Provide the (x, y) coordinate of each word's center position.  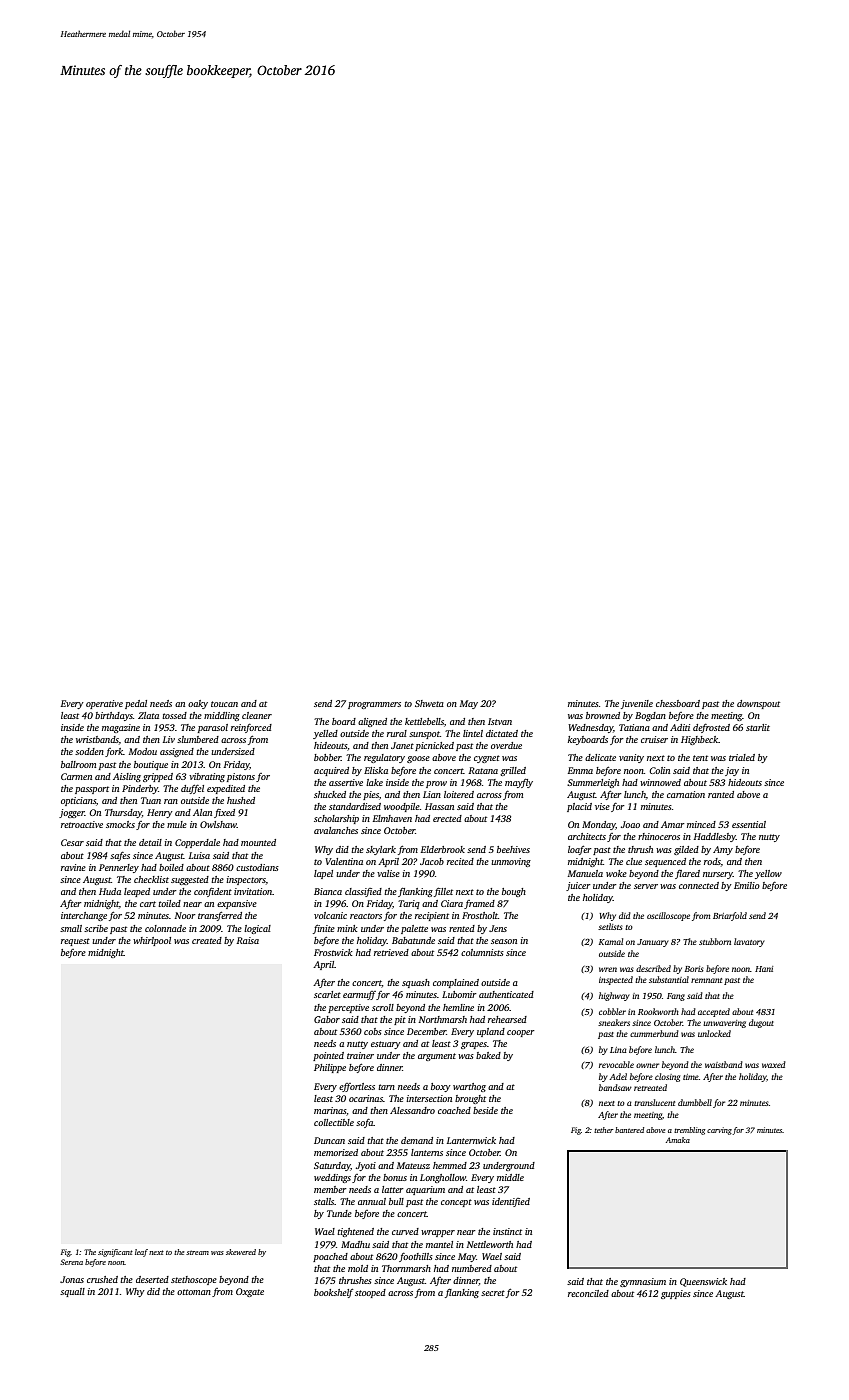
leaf (141, 1253)
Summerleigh (593, 783)
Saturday (332, 1166)
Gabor (327, 1019)
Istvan (500, 721)
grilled (513, 771)
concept (456, 1203)
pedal (136, 704)
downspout (758, 704)
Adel (618, 1076)
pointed (328, 1056)
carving (719, 1131)
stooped (370, 1293)
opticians (78, 801)
